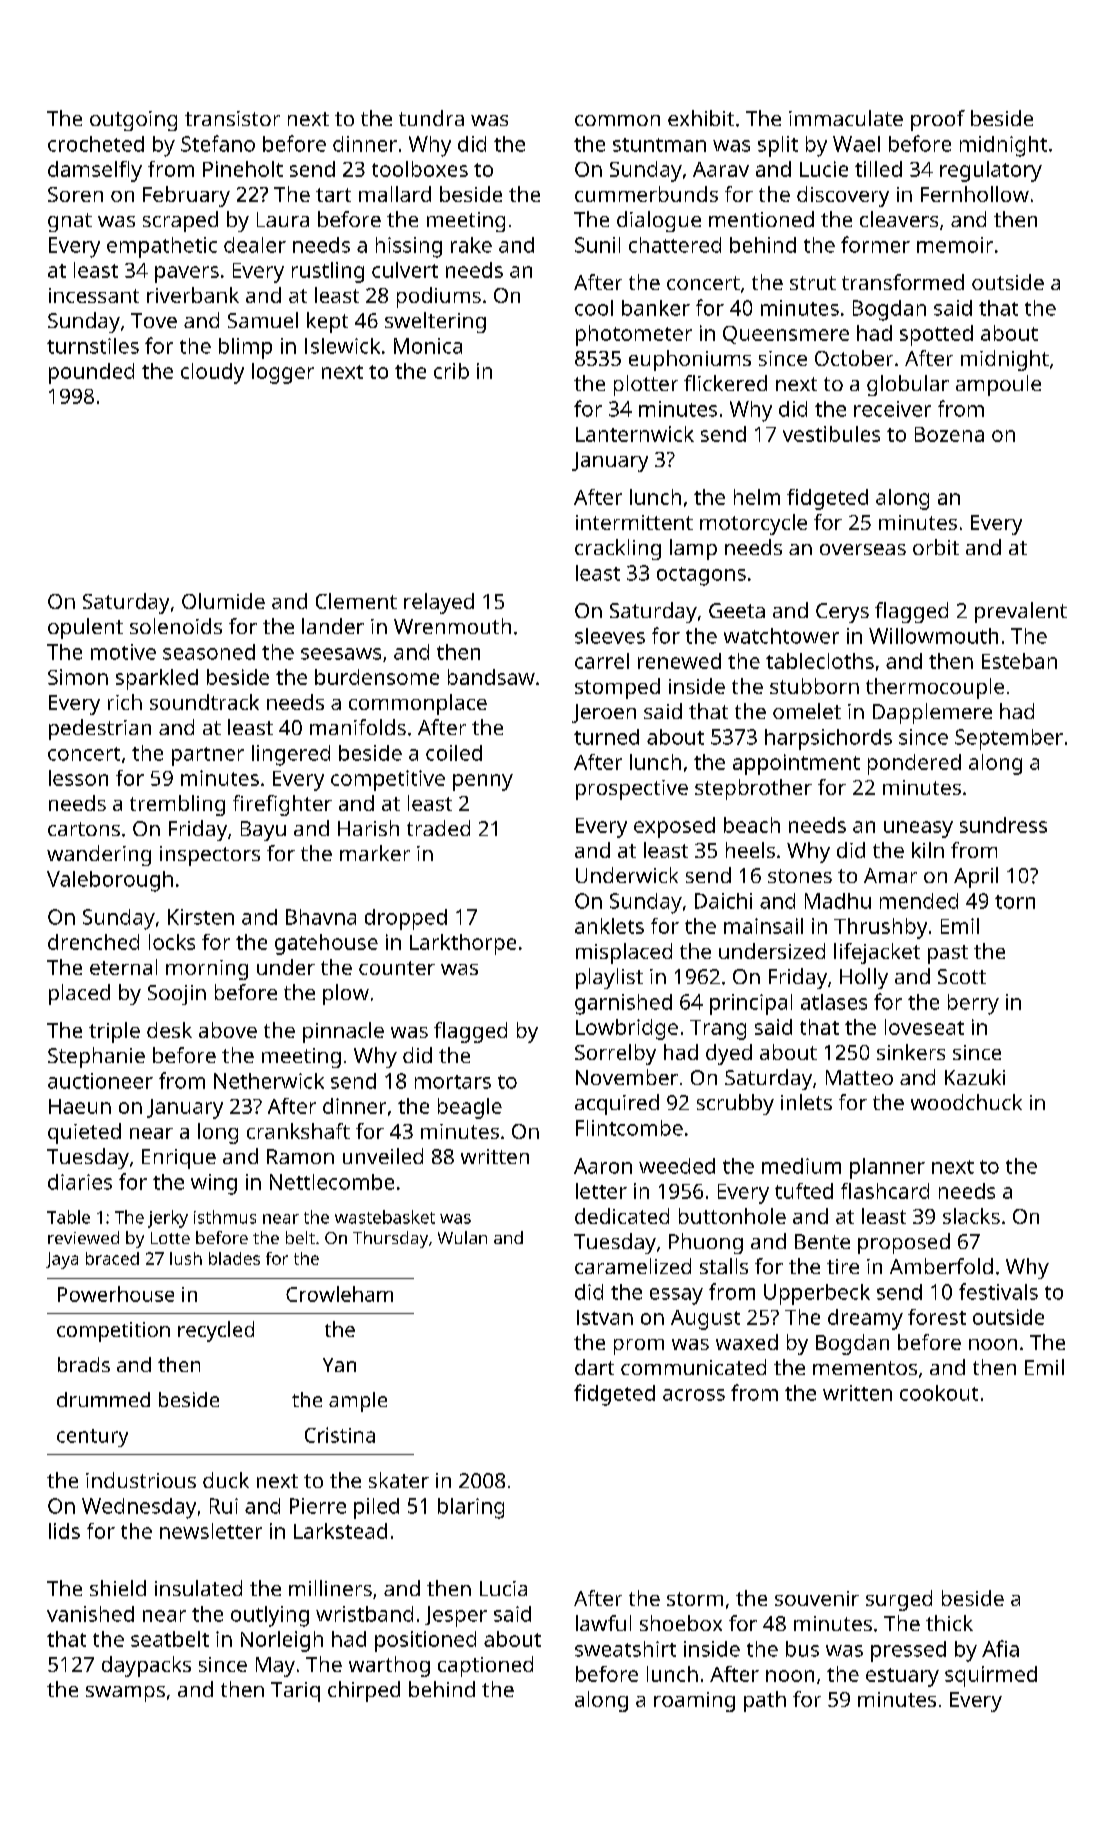  I want to click on receiver, so click(892, 409).
